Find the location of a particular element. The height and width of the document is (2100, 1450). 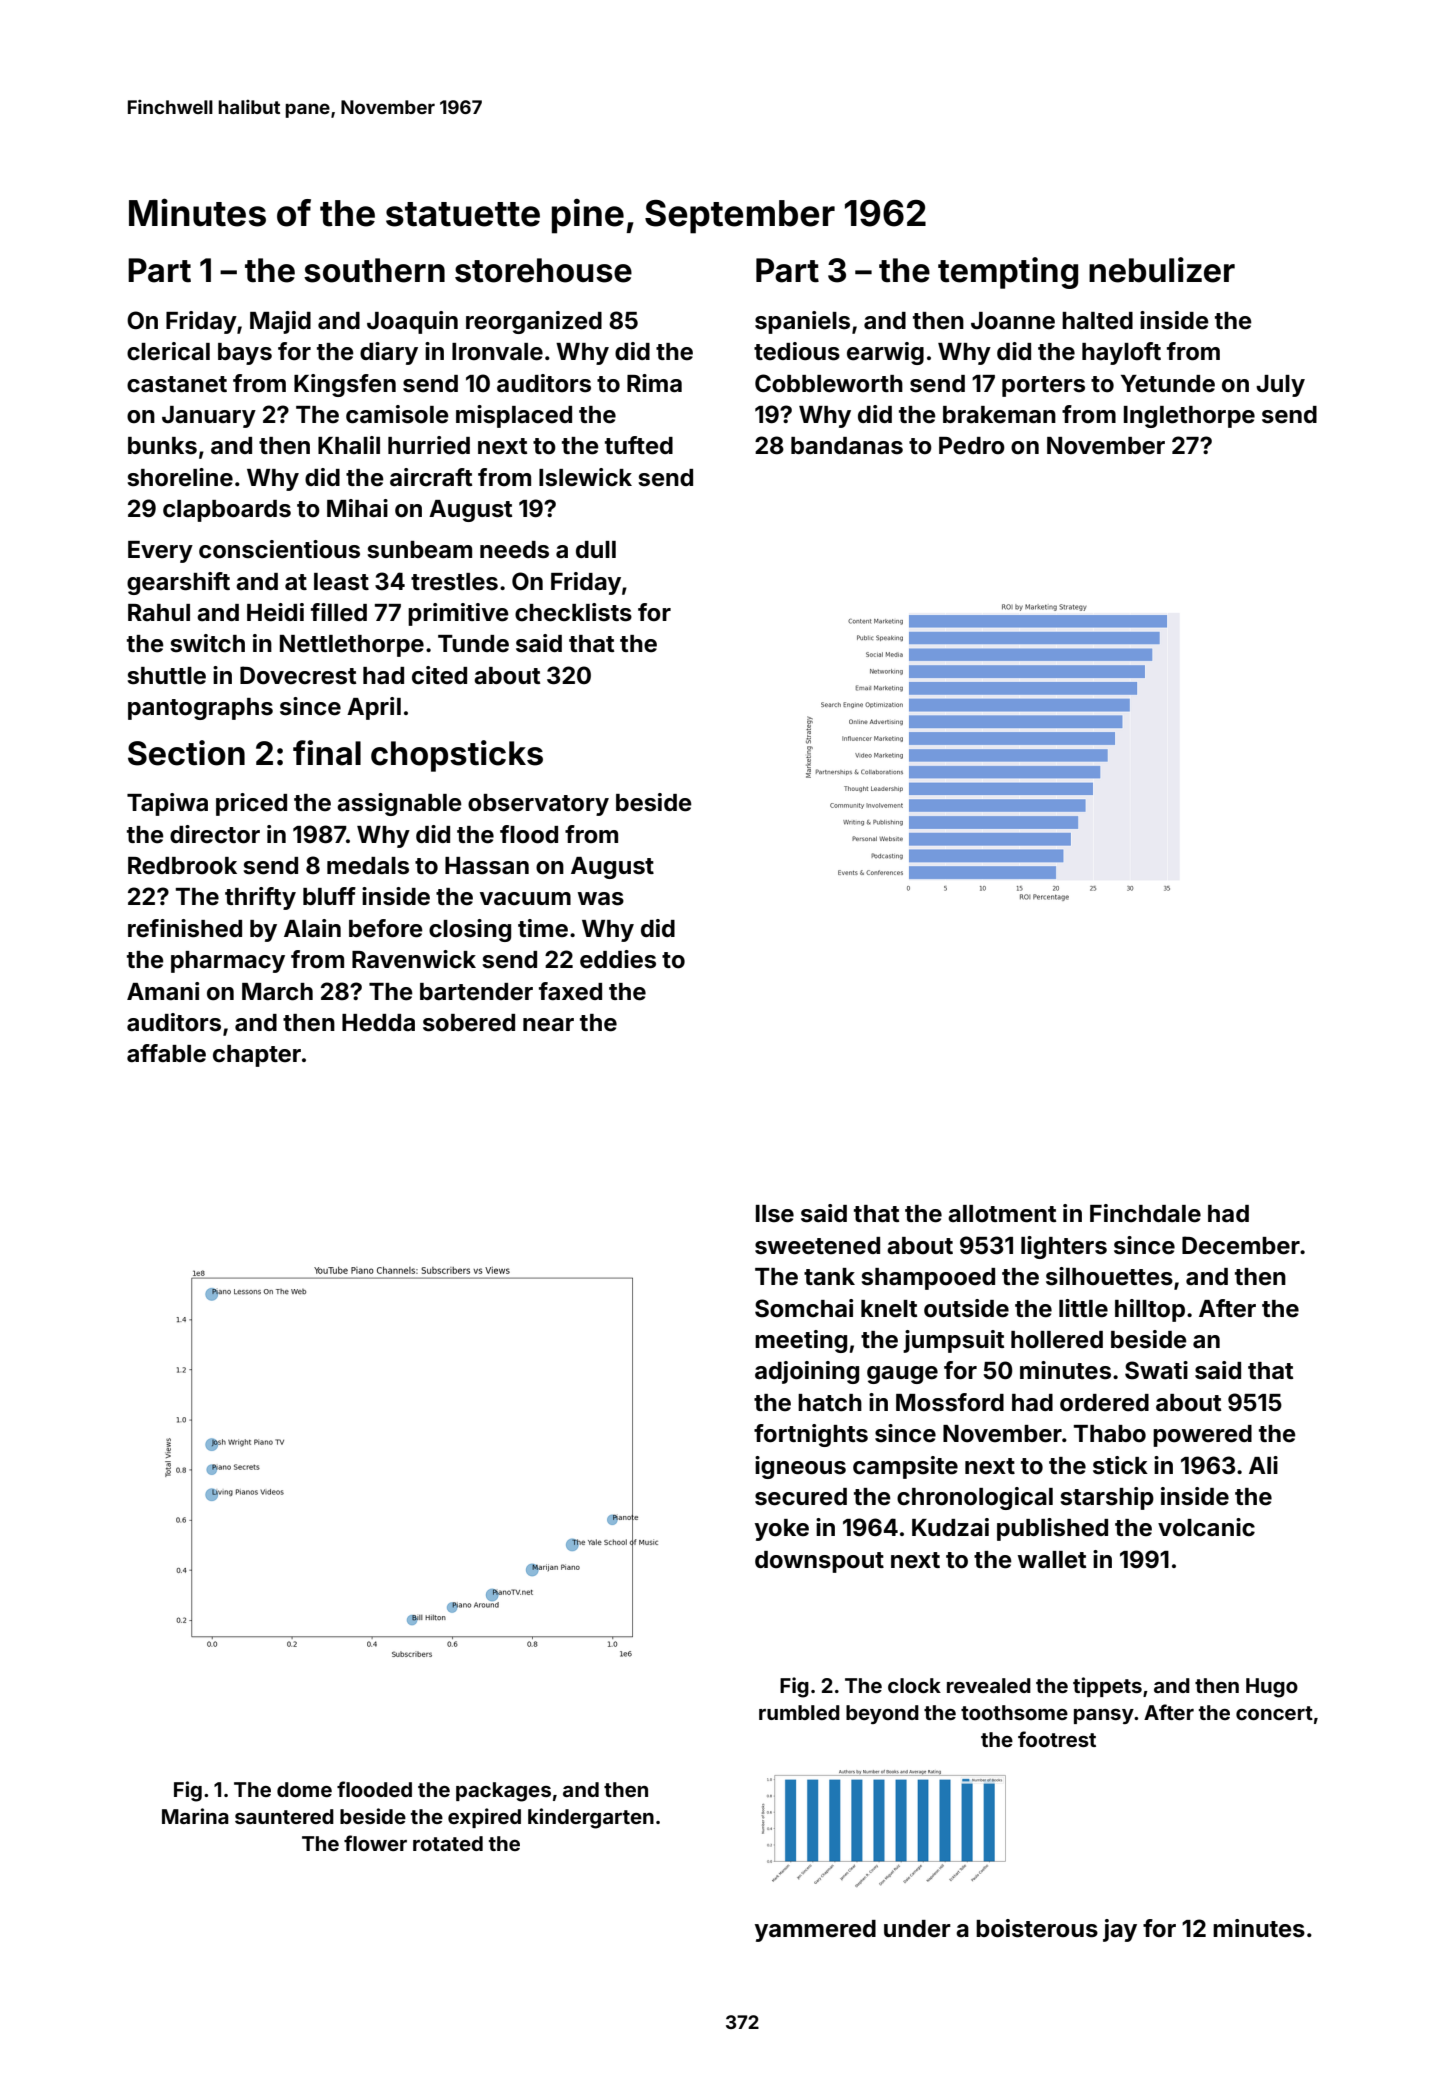

clerical is located at coordinates (168, 351).
